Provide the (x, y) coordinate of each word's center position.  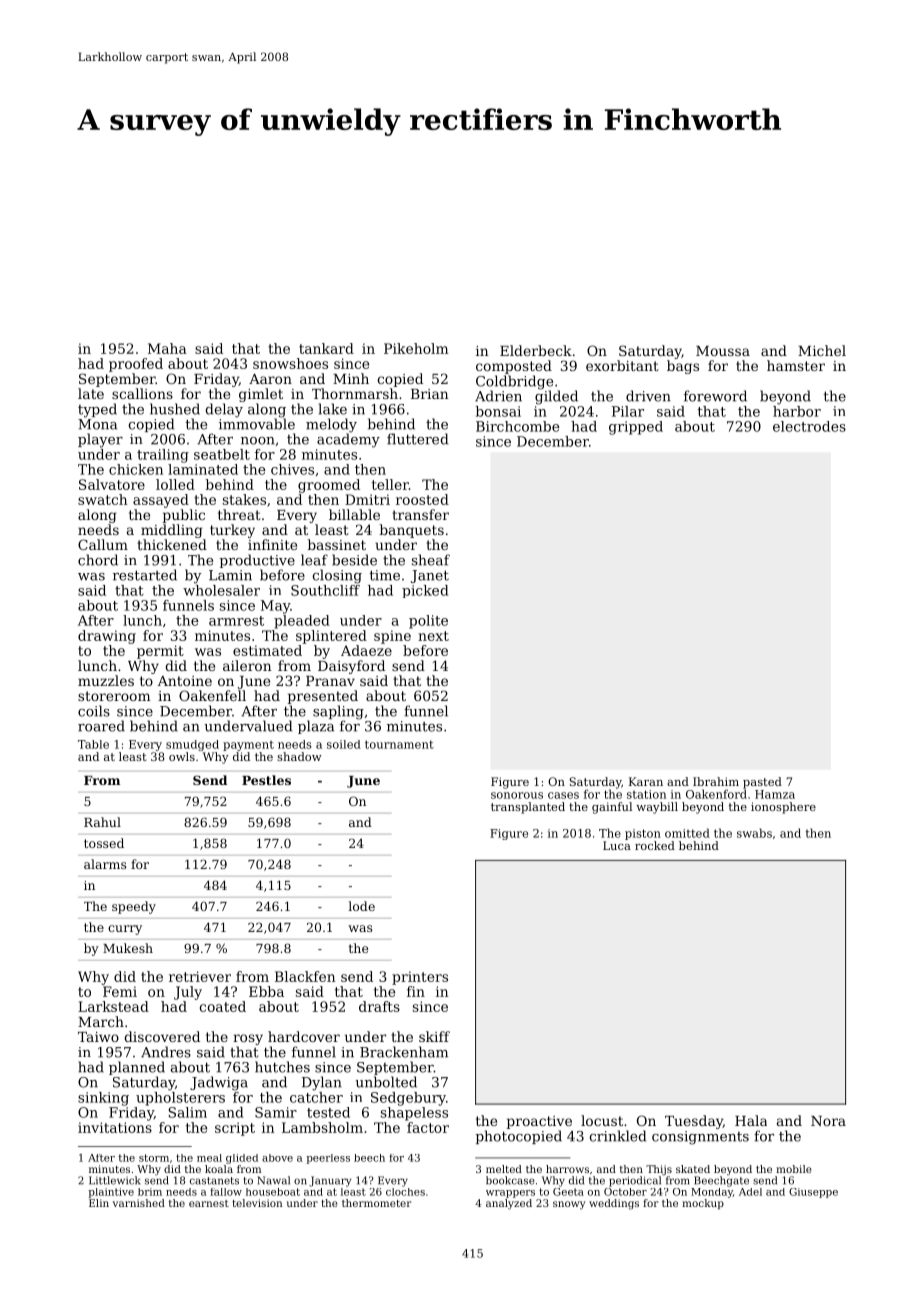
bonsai (498, 411)
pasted (762, 783)
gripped (636, 428)
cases (563, 795)
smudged (192, 745)
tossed (104, 843)
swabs (754, 833)
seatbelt (222, 454)
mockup (703, 1204)
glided (242, 1159)
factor (428, 1127)
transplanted (528, 808)
